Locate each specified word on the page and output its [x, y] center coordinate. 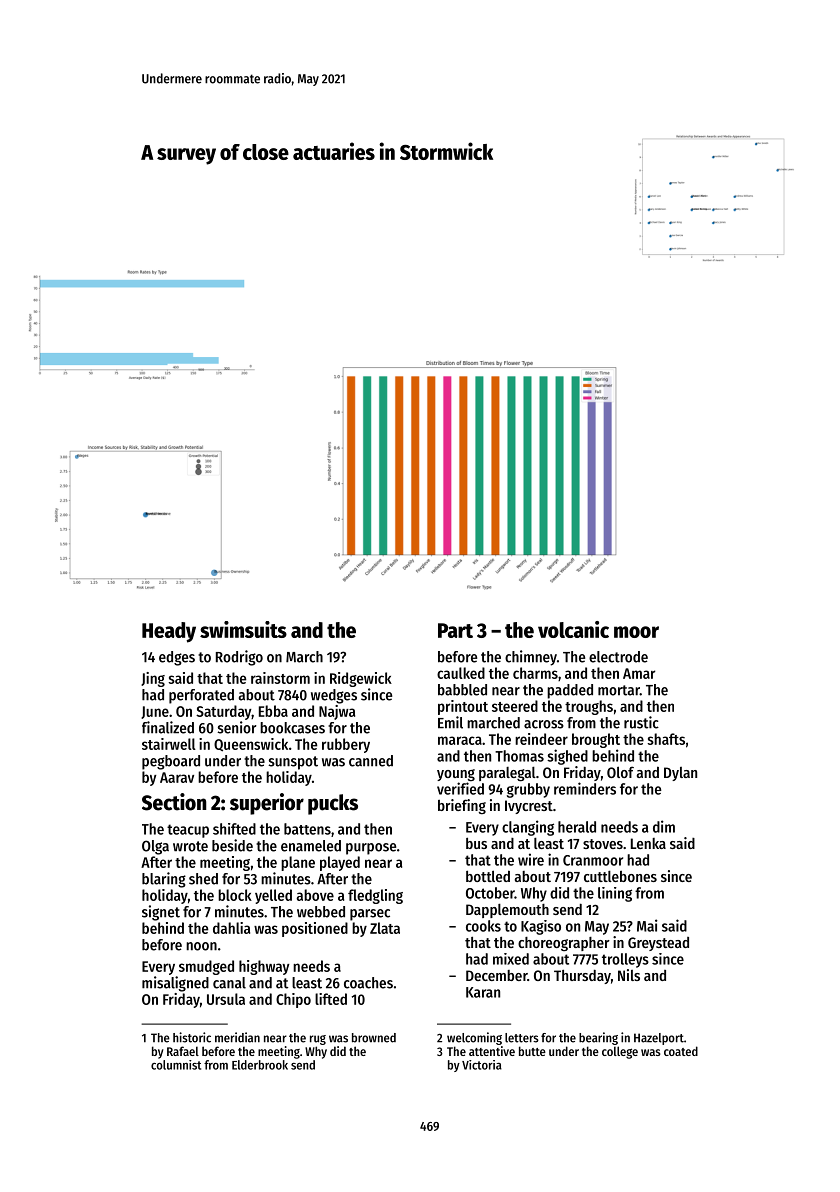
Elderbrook [260, 1065]
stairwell [169, 744]
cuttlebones [620, 876]
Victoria [482, 1065]
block [235, 895]
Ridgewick [361, 679]
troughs [589, 707]
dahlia [231, 928]
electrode [618, 657]
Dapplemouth [507, 911]
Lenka [648, 843]
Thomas [519, 756]
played [340, 863]
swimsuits [243, 629]
